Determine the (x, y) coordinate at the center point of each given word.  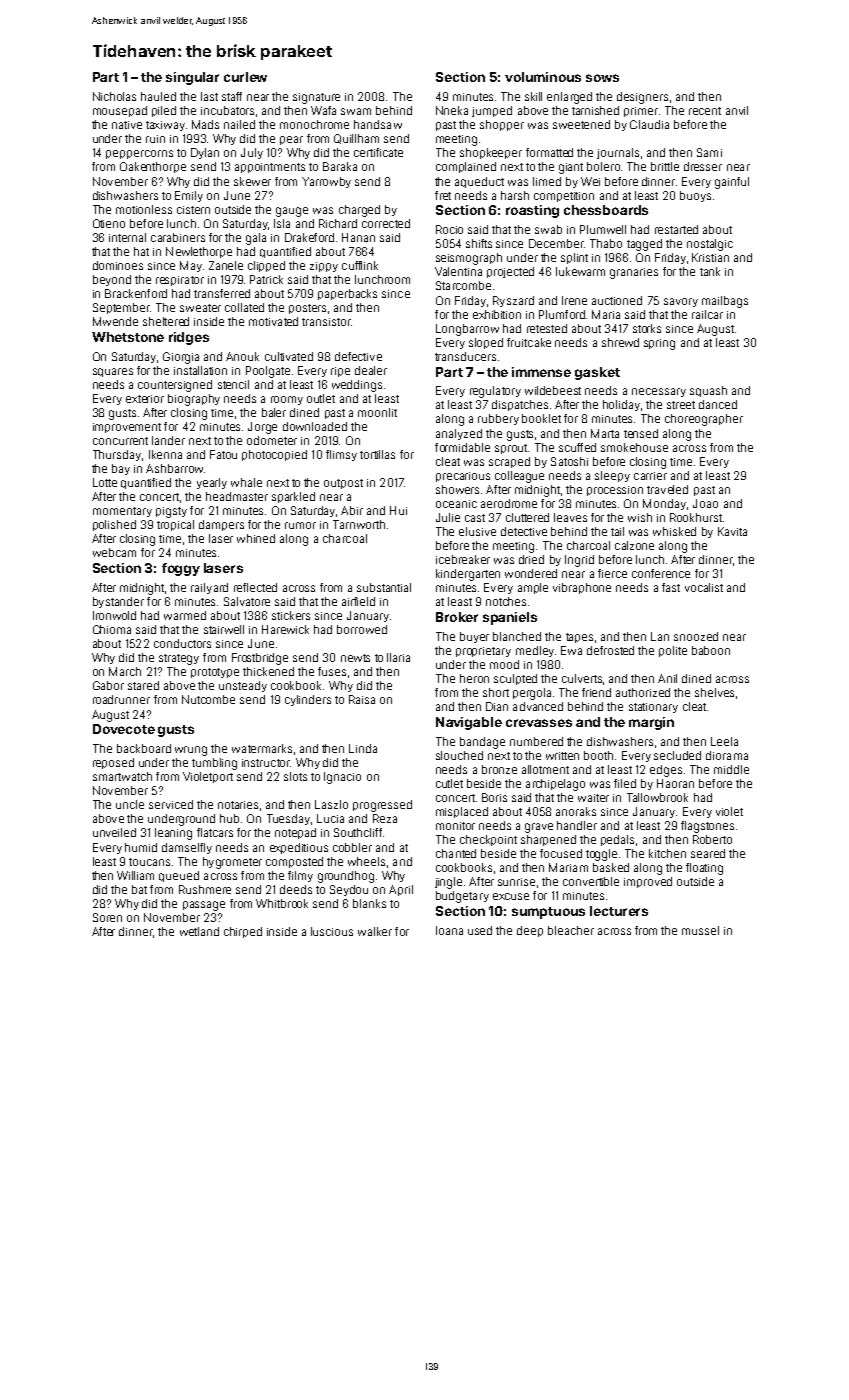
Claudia (649, 124)
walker (375, 931)
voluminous (543, 77)
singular (192, 78)
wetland (199, 931)
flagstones (707, 827)
